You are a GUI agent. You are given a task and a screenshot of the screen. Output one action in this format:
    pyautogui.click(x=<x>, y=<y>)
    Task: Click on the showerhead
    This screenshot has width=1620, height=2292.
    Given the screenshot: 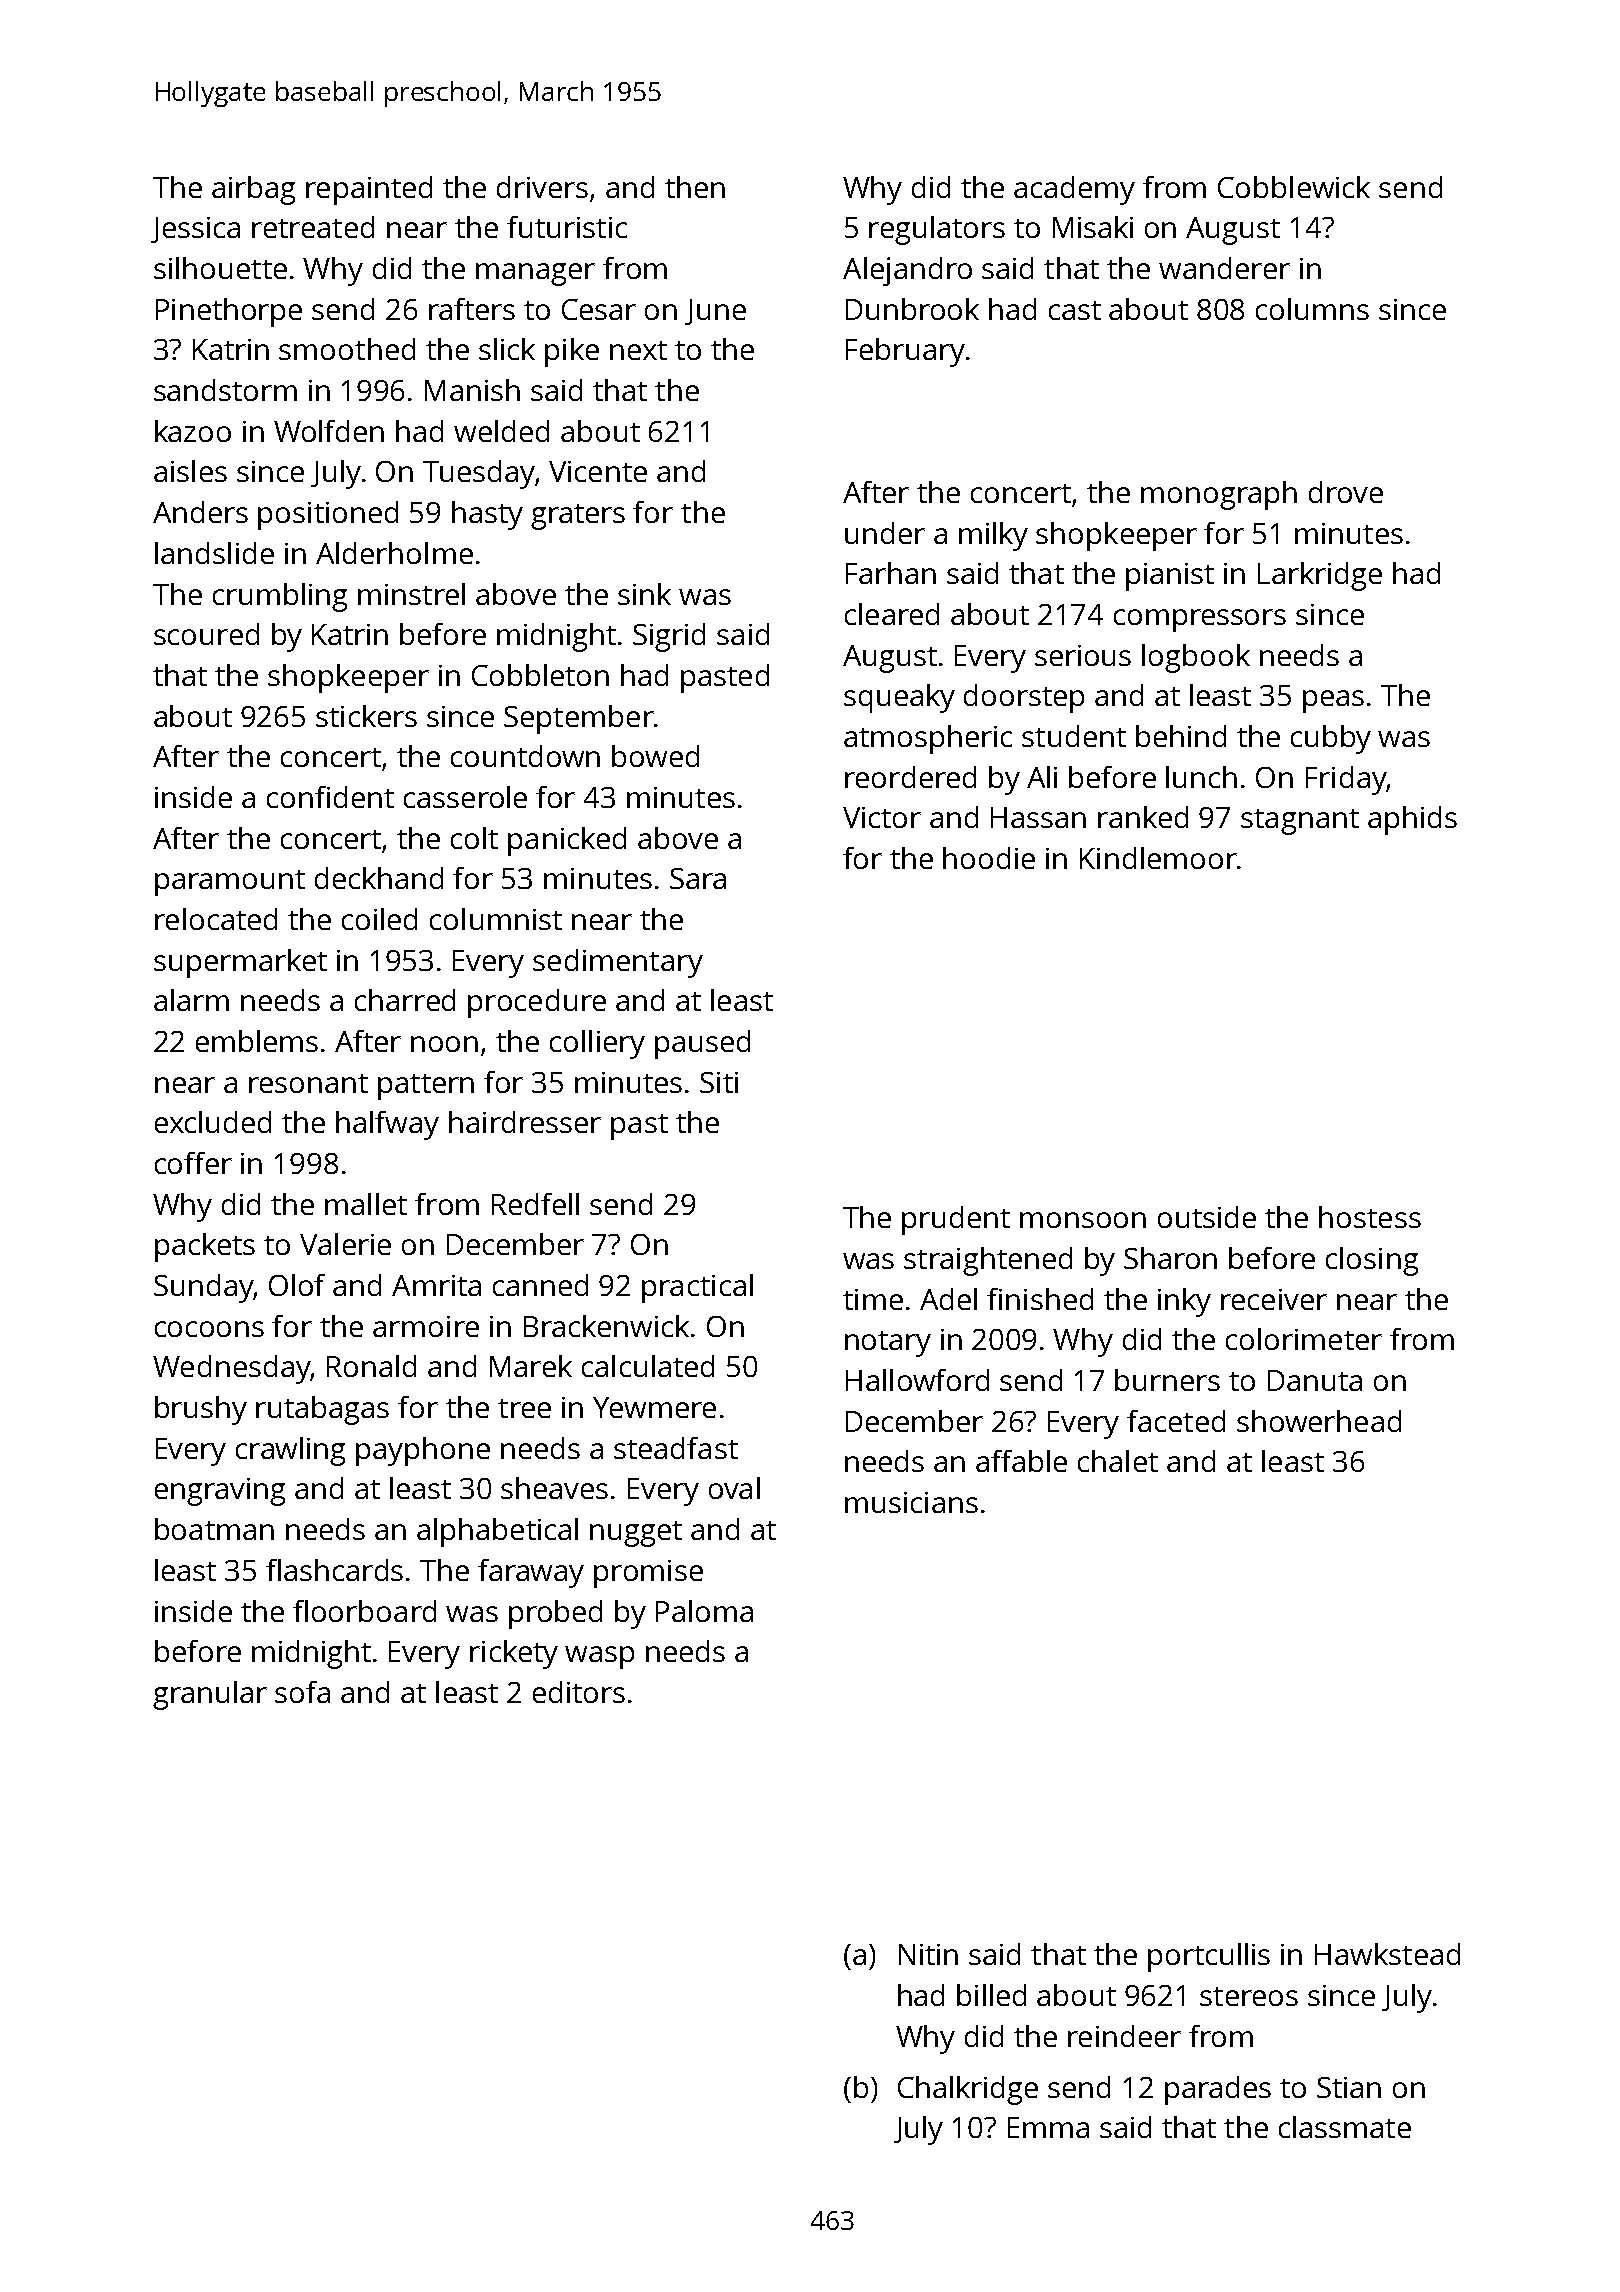 What is the action you would take?
    pyautogui.click(x=1319, y=1421)
